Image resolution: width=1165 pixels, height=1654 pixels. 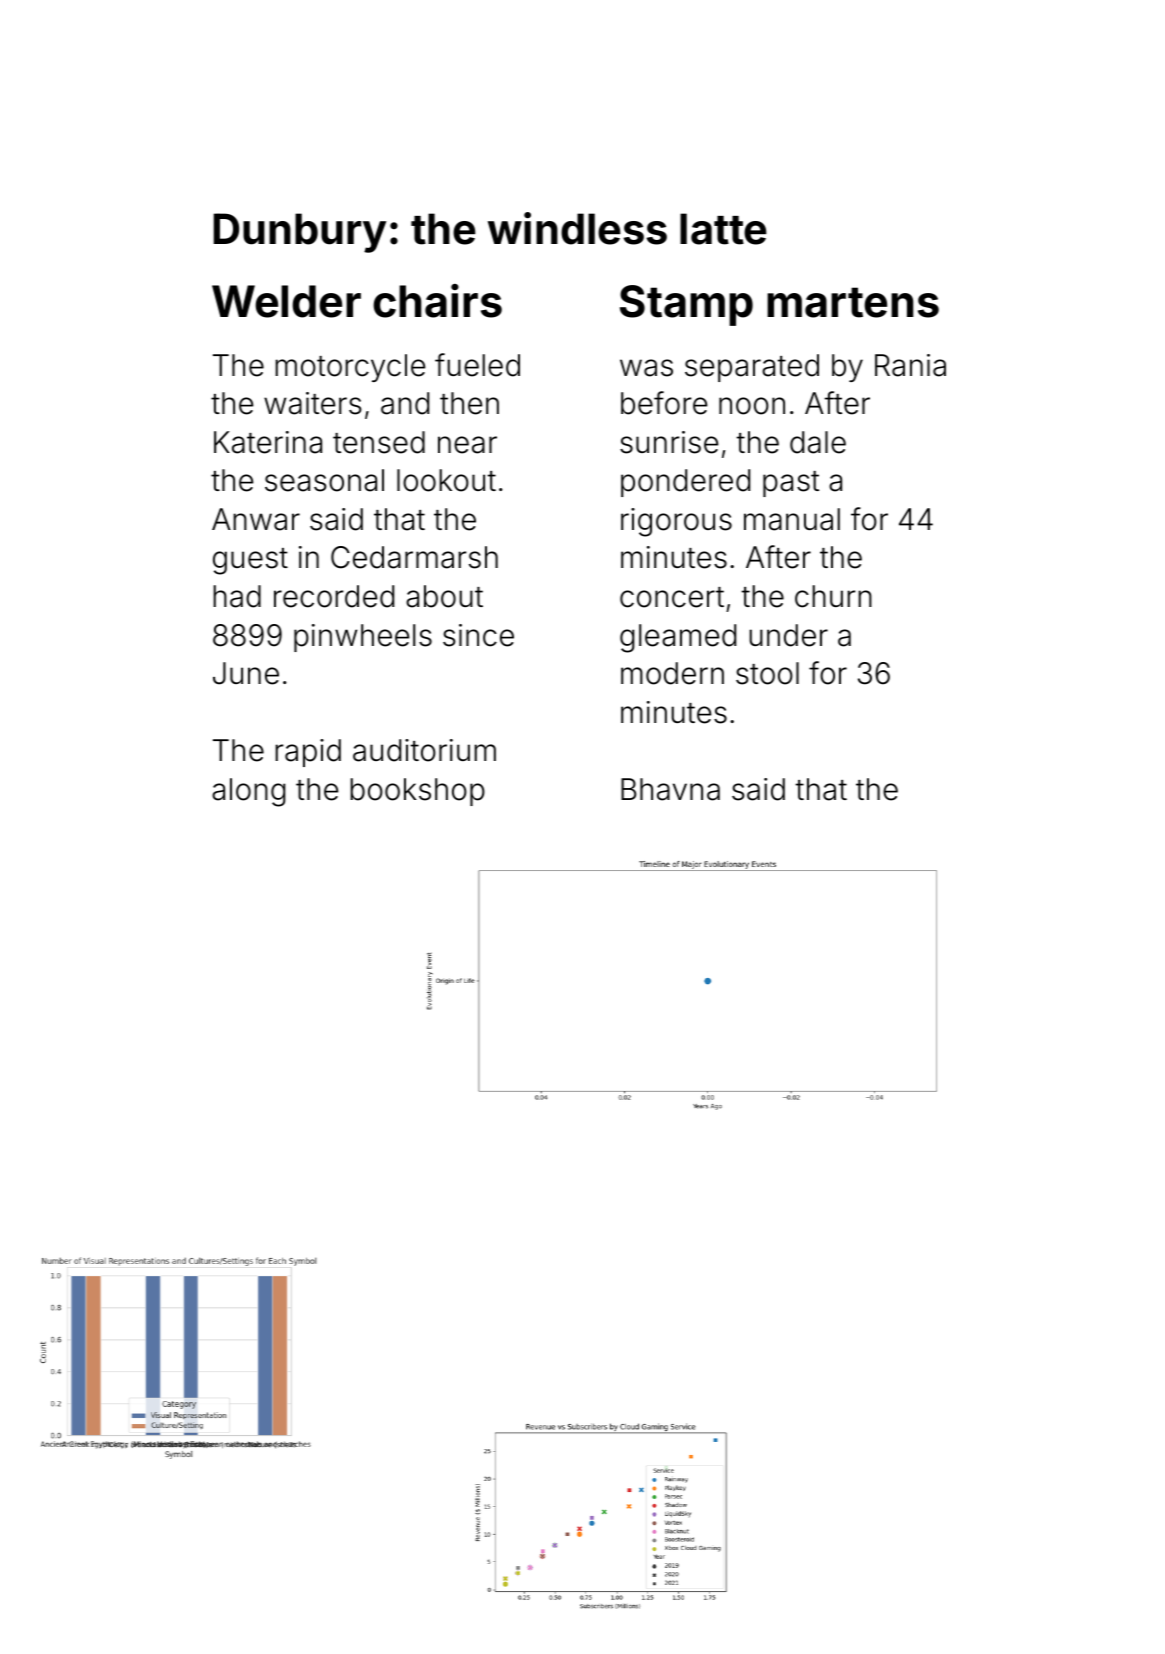 I want to click on martens, so click(x=853, y=302).
